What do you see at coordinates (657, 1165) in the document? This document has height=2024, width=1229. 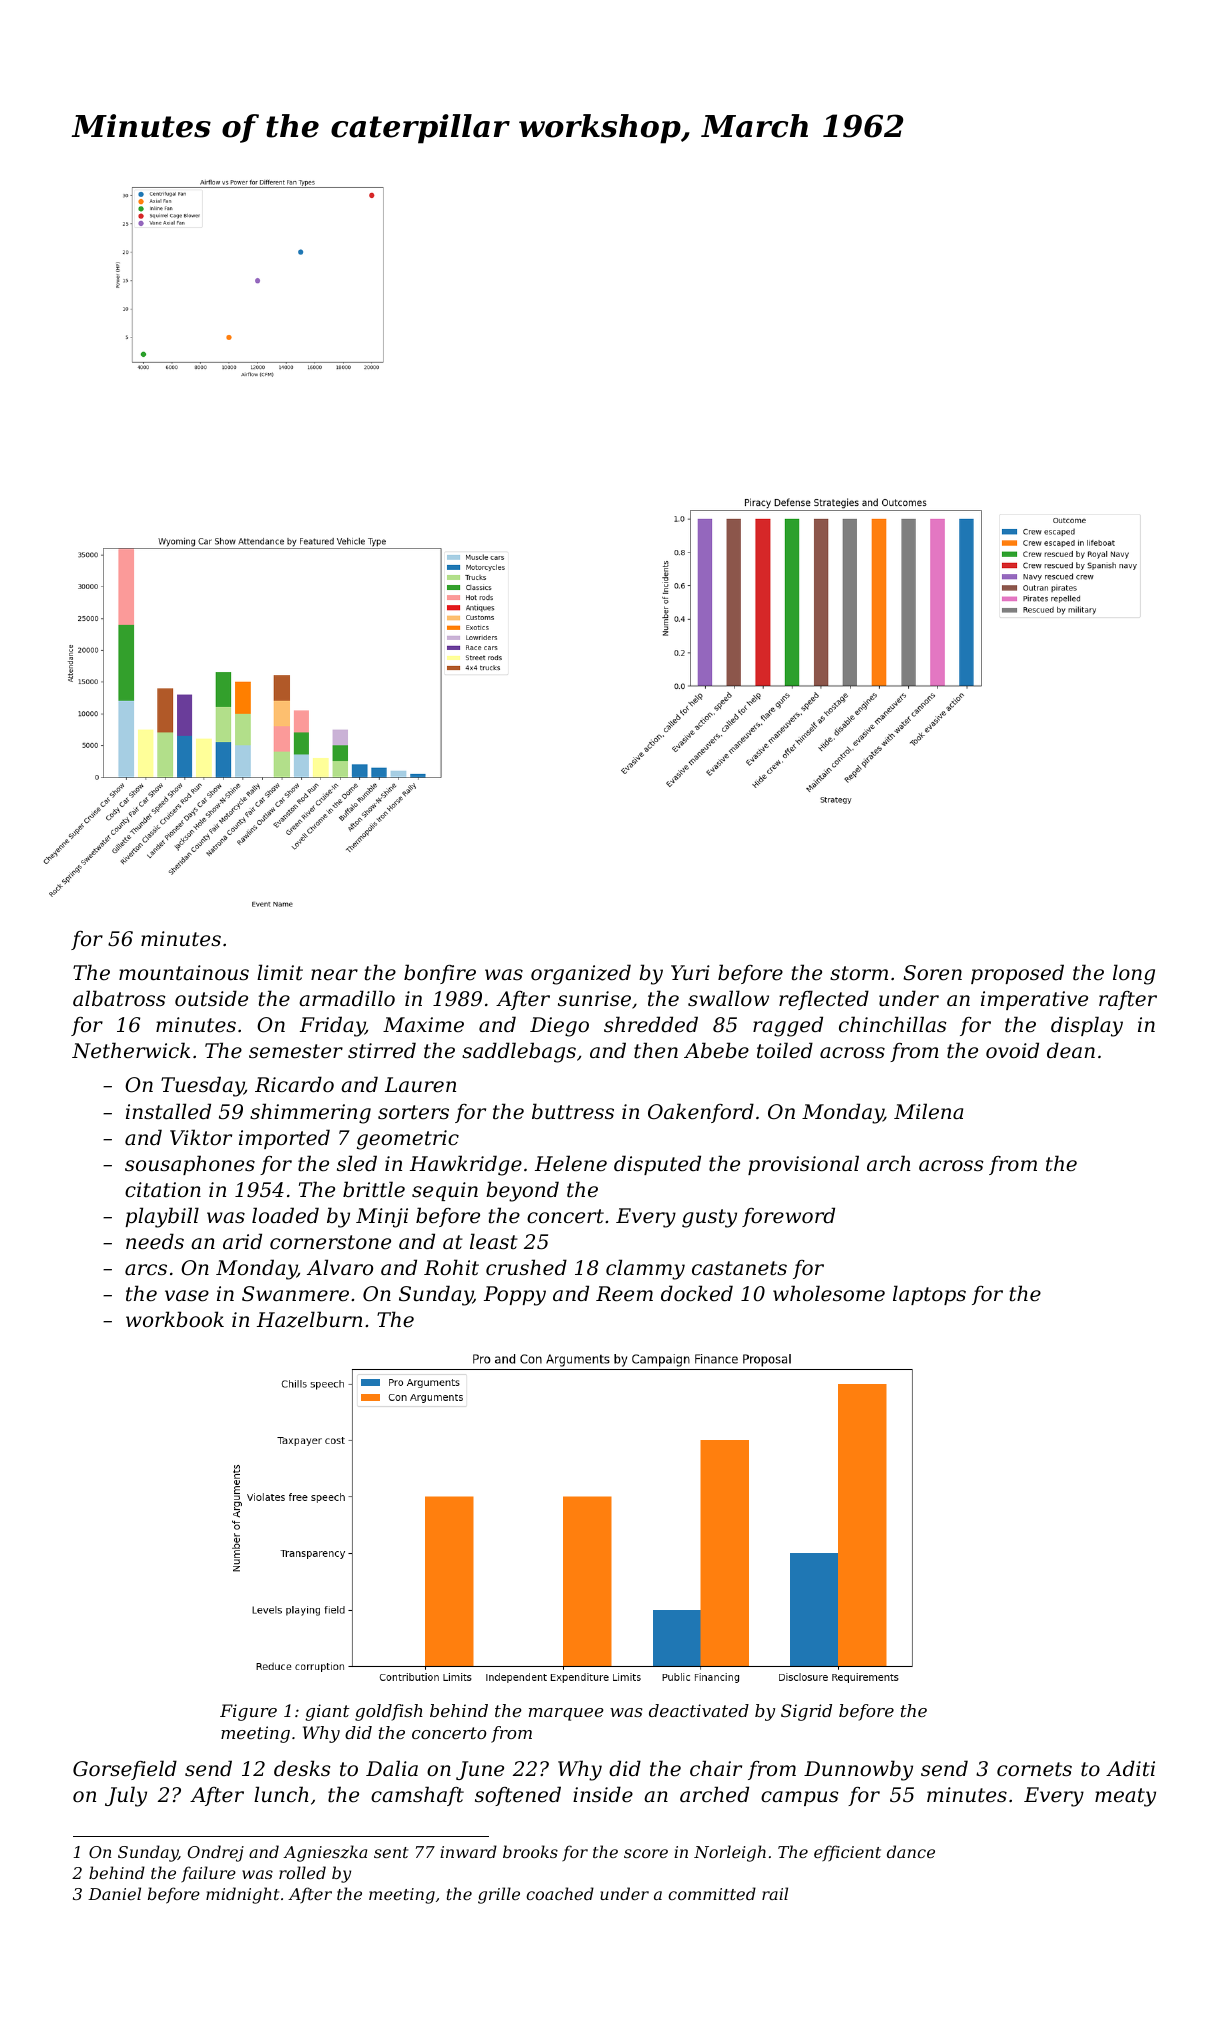 I see `disputed` at bounding box center [657, 1165].
